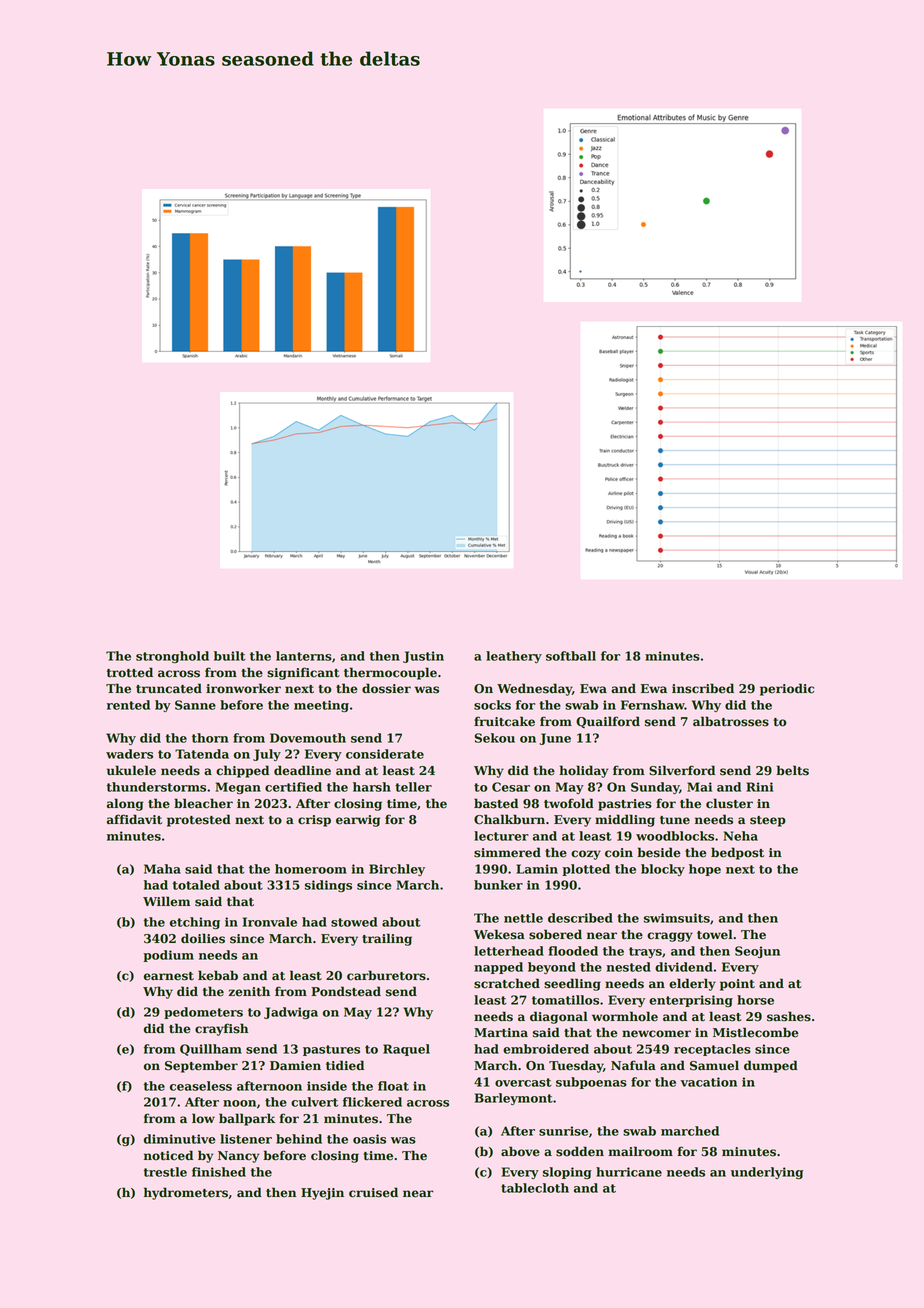  I want to click on Justin, so click(423, 657).
